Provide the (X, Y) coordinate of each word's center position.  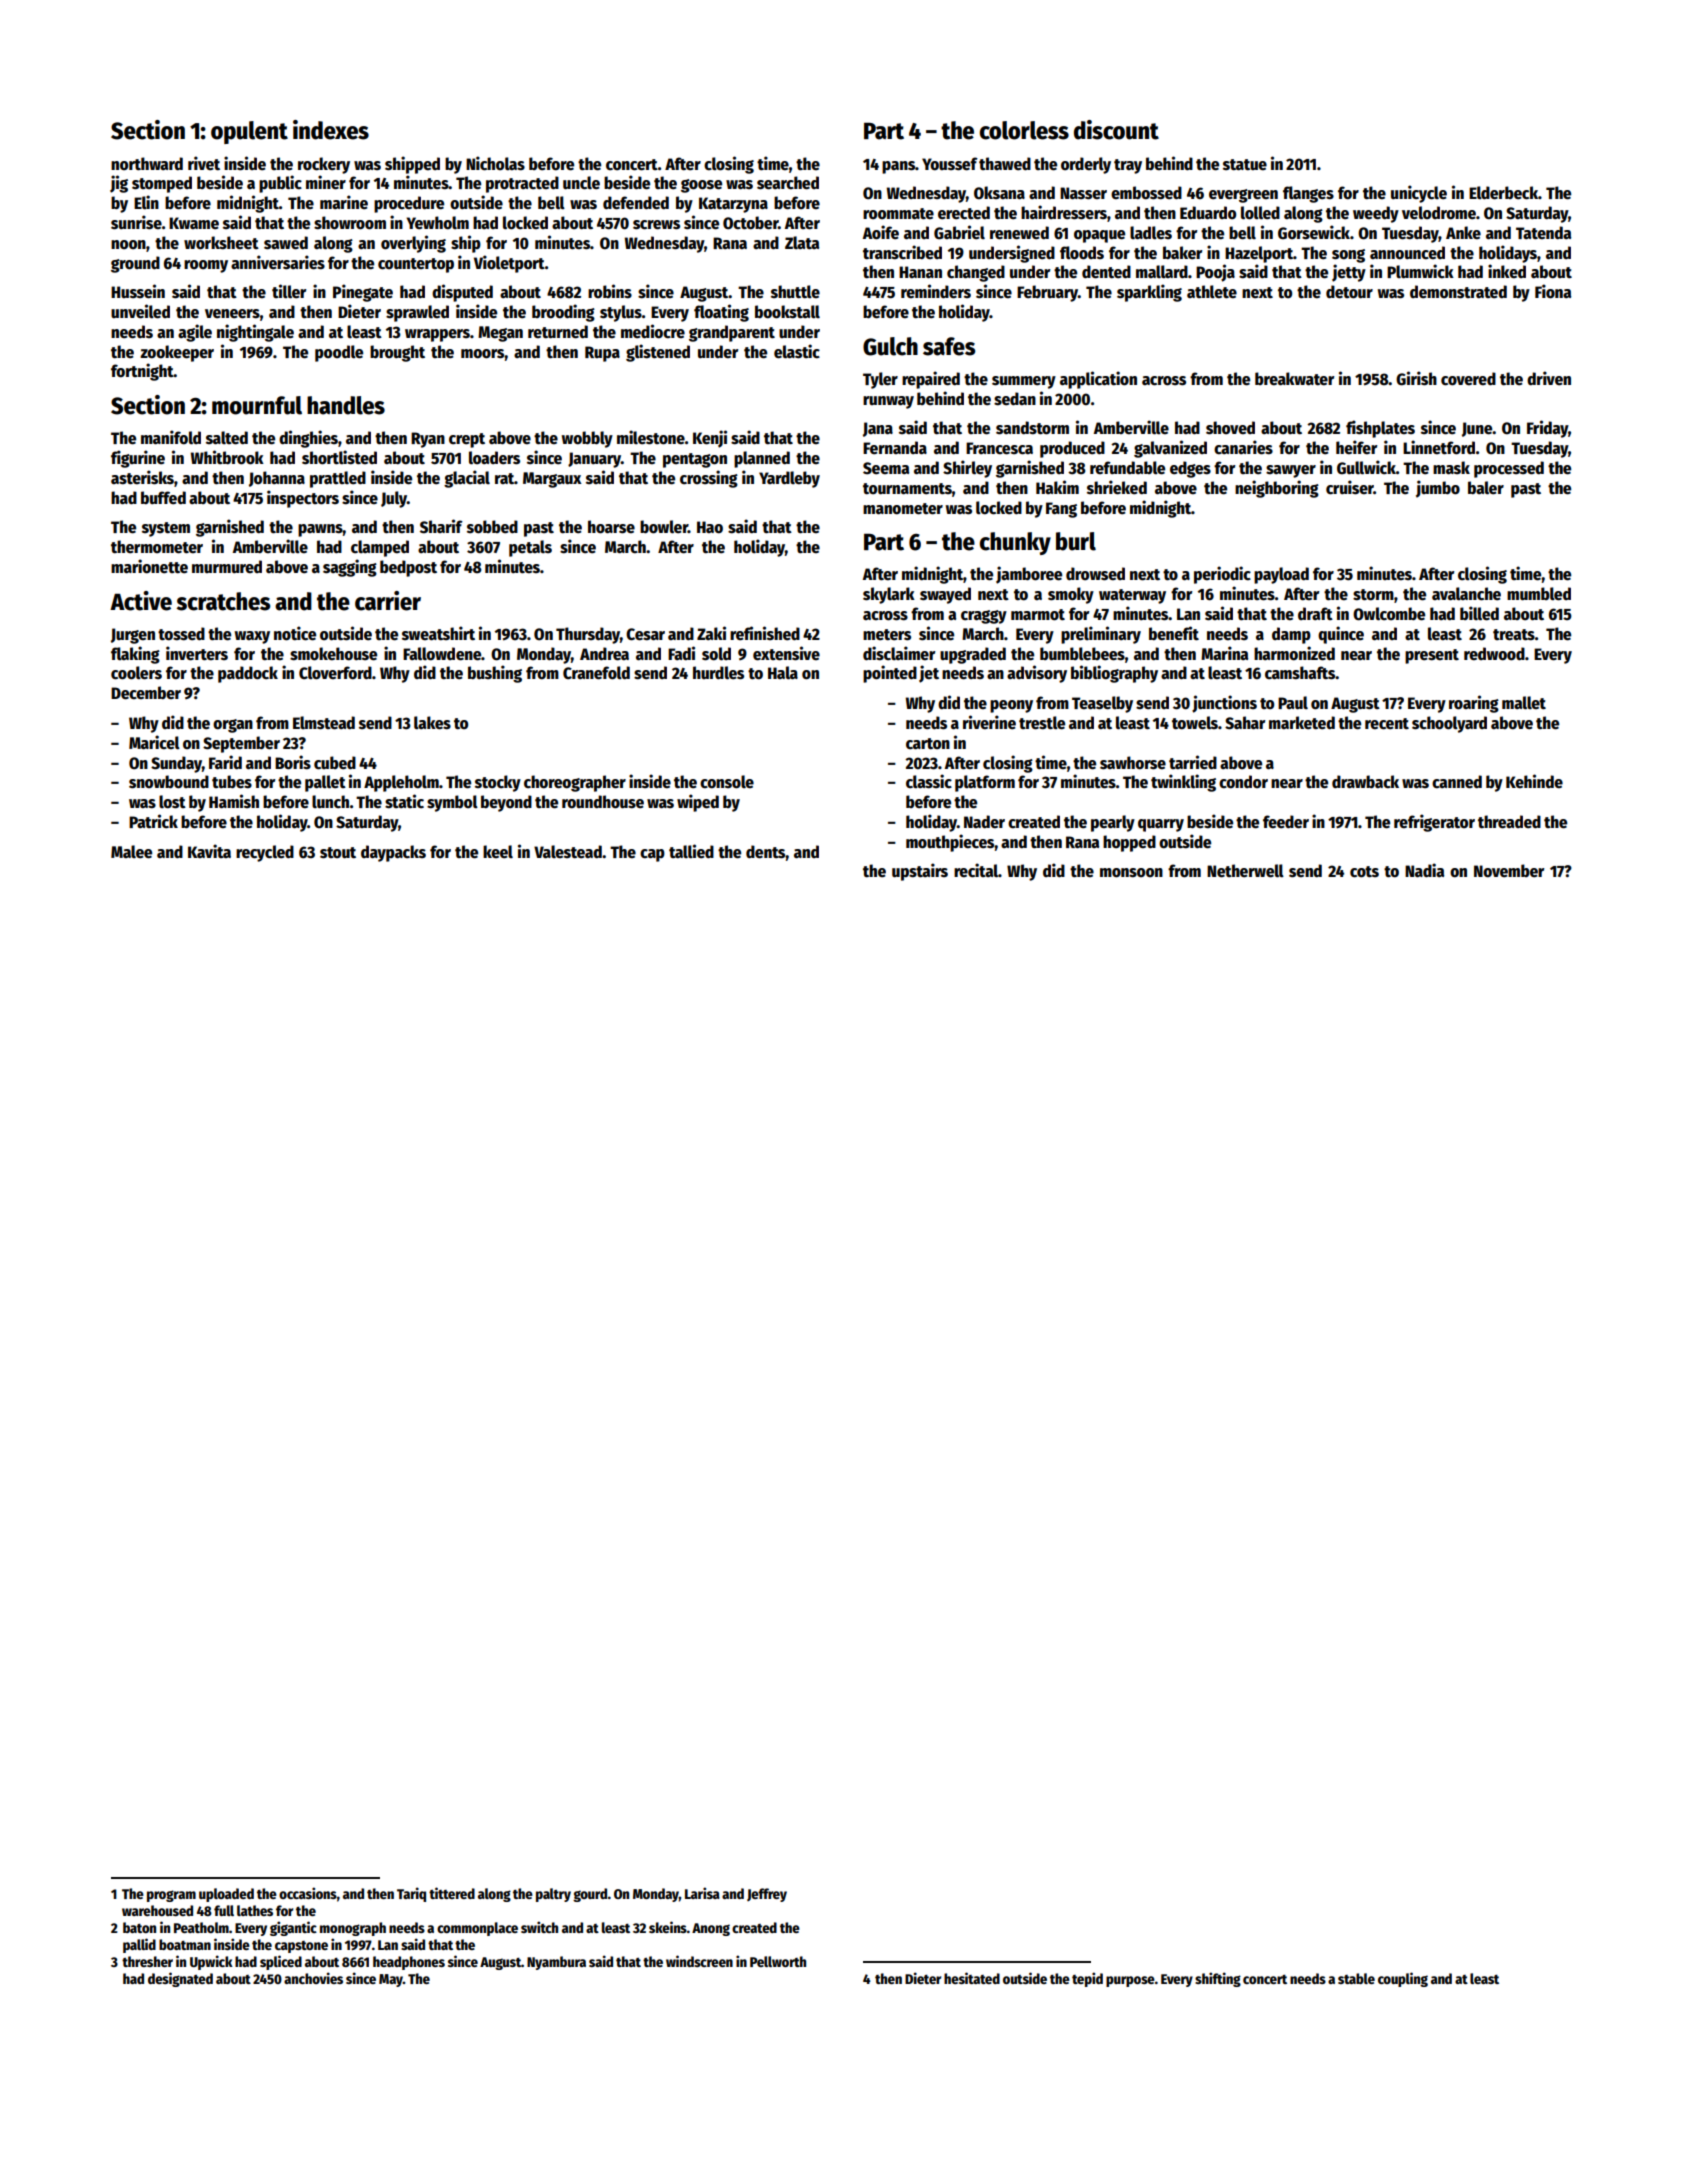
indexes (331, 130)
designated (180, 1979)
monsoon (1131, 873)
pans (898, 167)
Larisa (702, 1893)
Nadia (1424, 870)
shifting (1218, 1979)
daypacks (393, 853)
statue (1245, 165)
